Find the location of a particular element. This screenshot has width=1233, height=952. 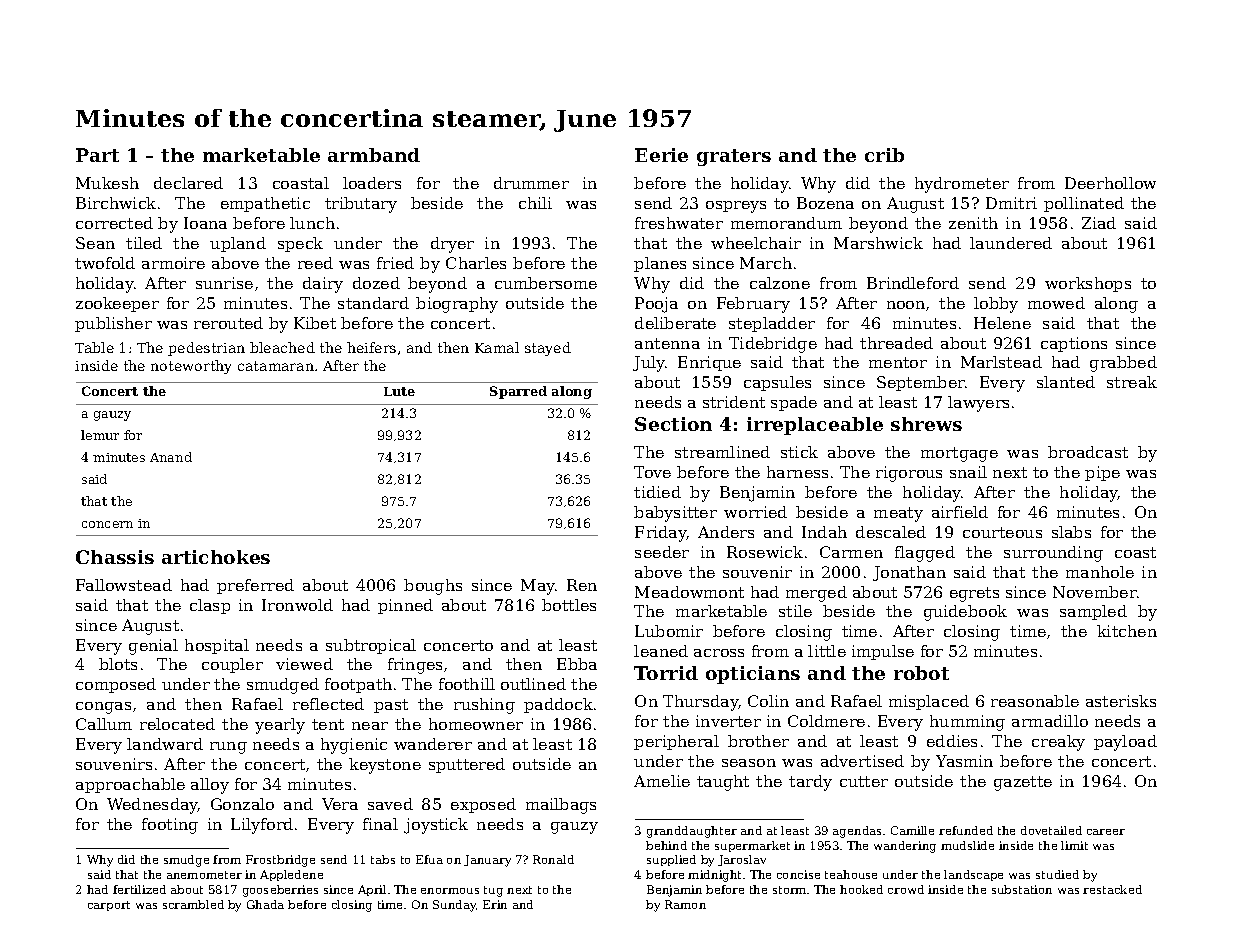

May is located at coordinates (538, 587).
